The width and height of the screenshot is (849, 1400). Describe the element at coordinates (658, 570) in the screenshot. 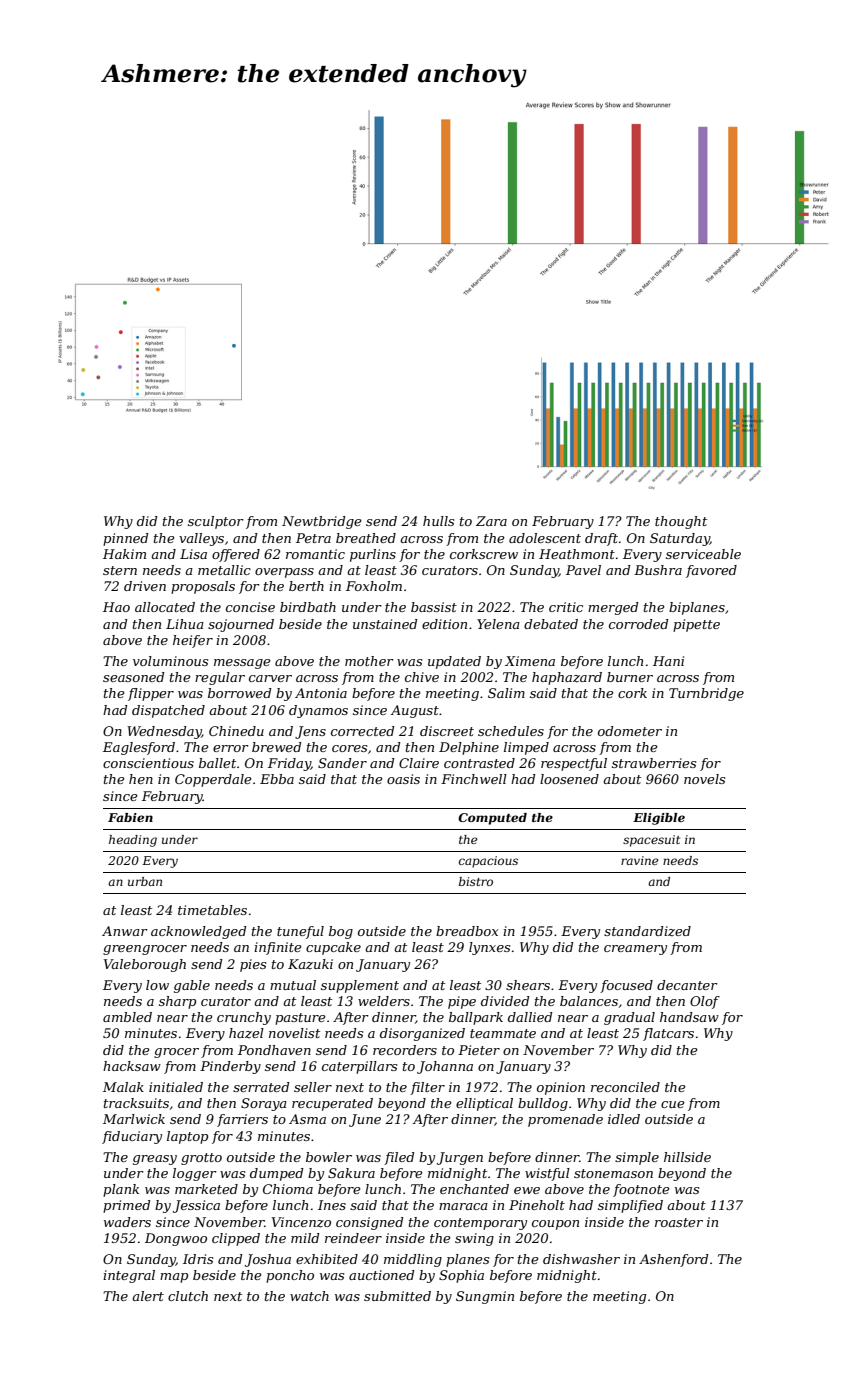

I see `Bushra` at that location.
